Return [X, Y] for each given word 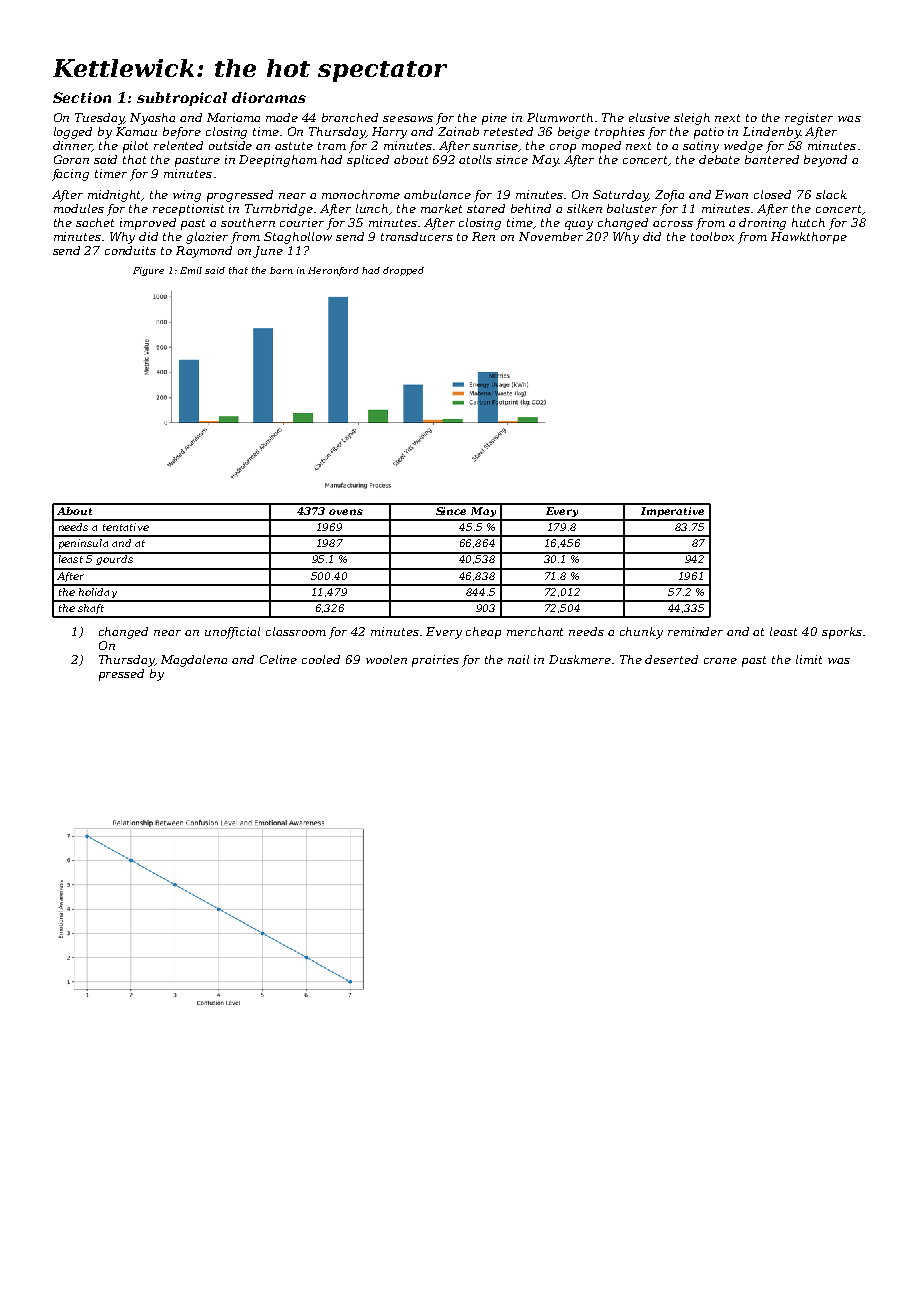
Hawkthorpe [809, 238]
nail [518, 659]
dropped [403, 271]
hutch [808, 222]
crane [720, 661]
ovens [346, 512]
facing [70, 175]
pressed [121, 675]
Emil [191, 270]
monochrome [361, 194]
